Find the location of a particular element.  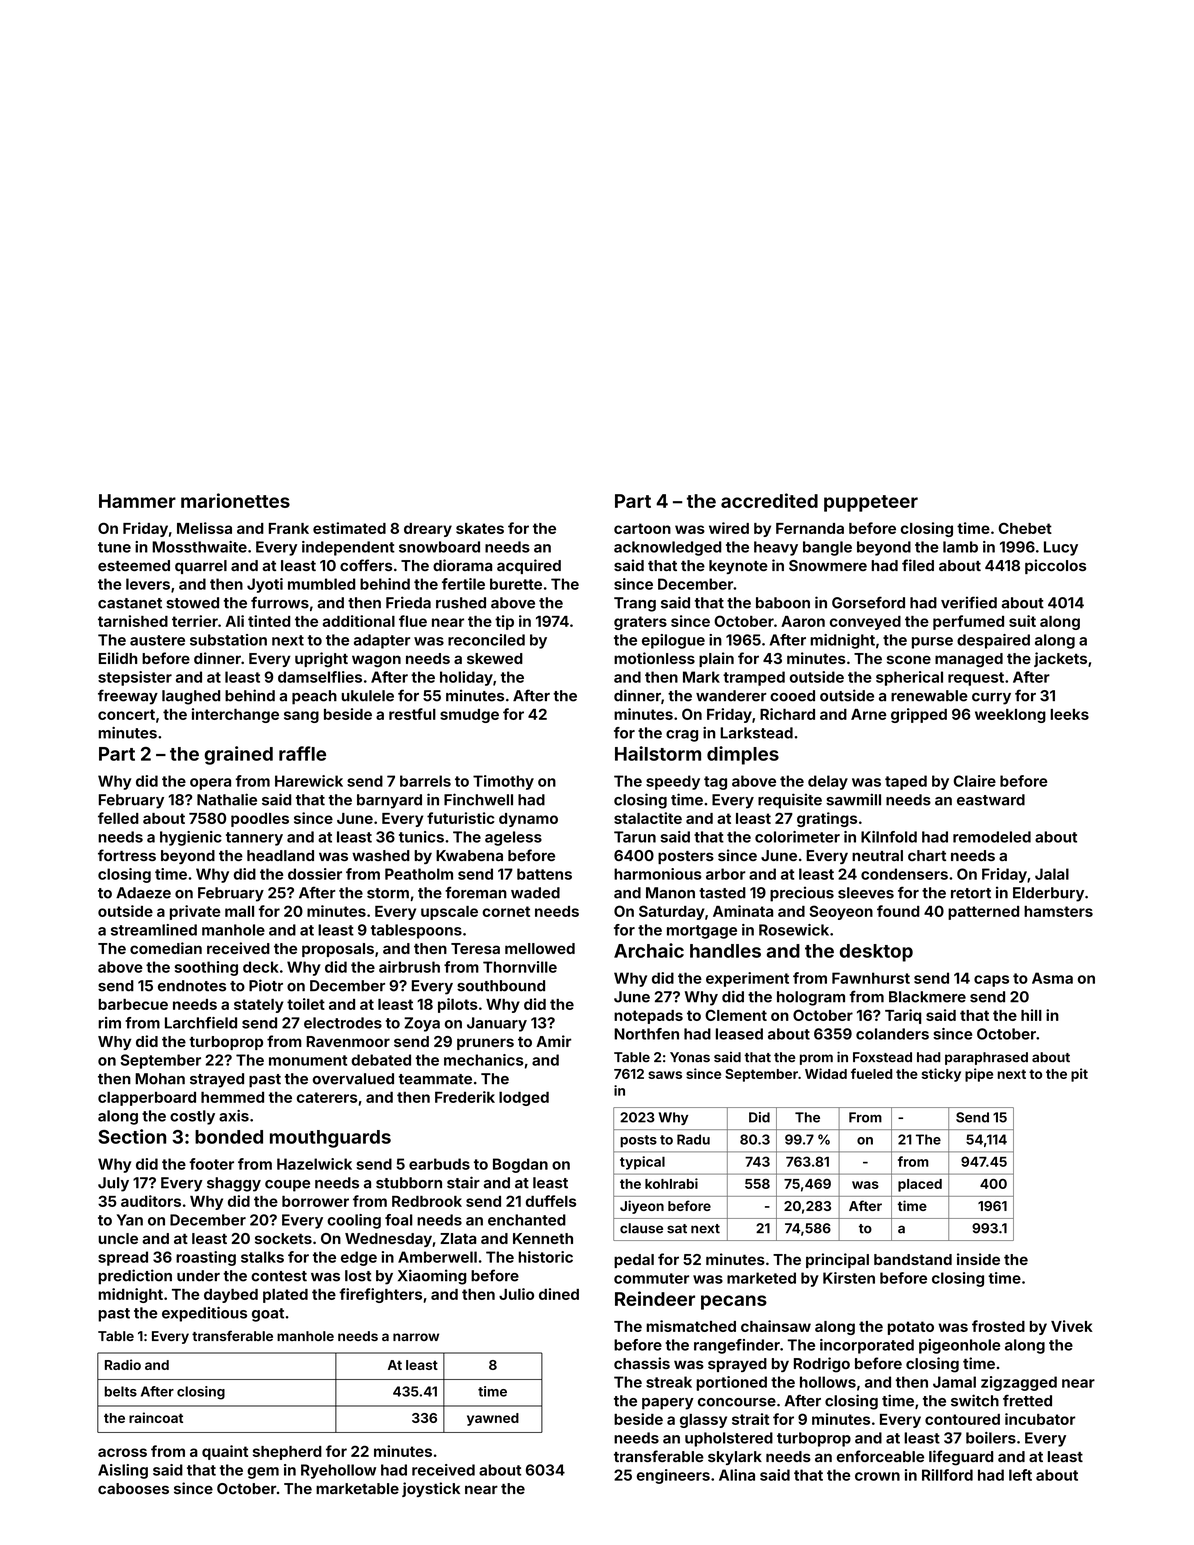

enchanted is located at coordinates (527, 1220).
